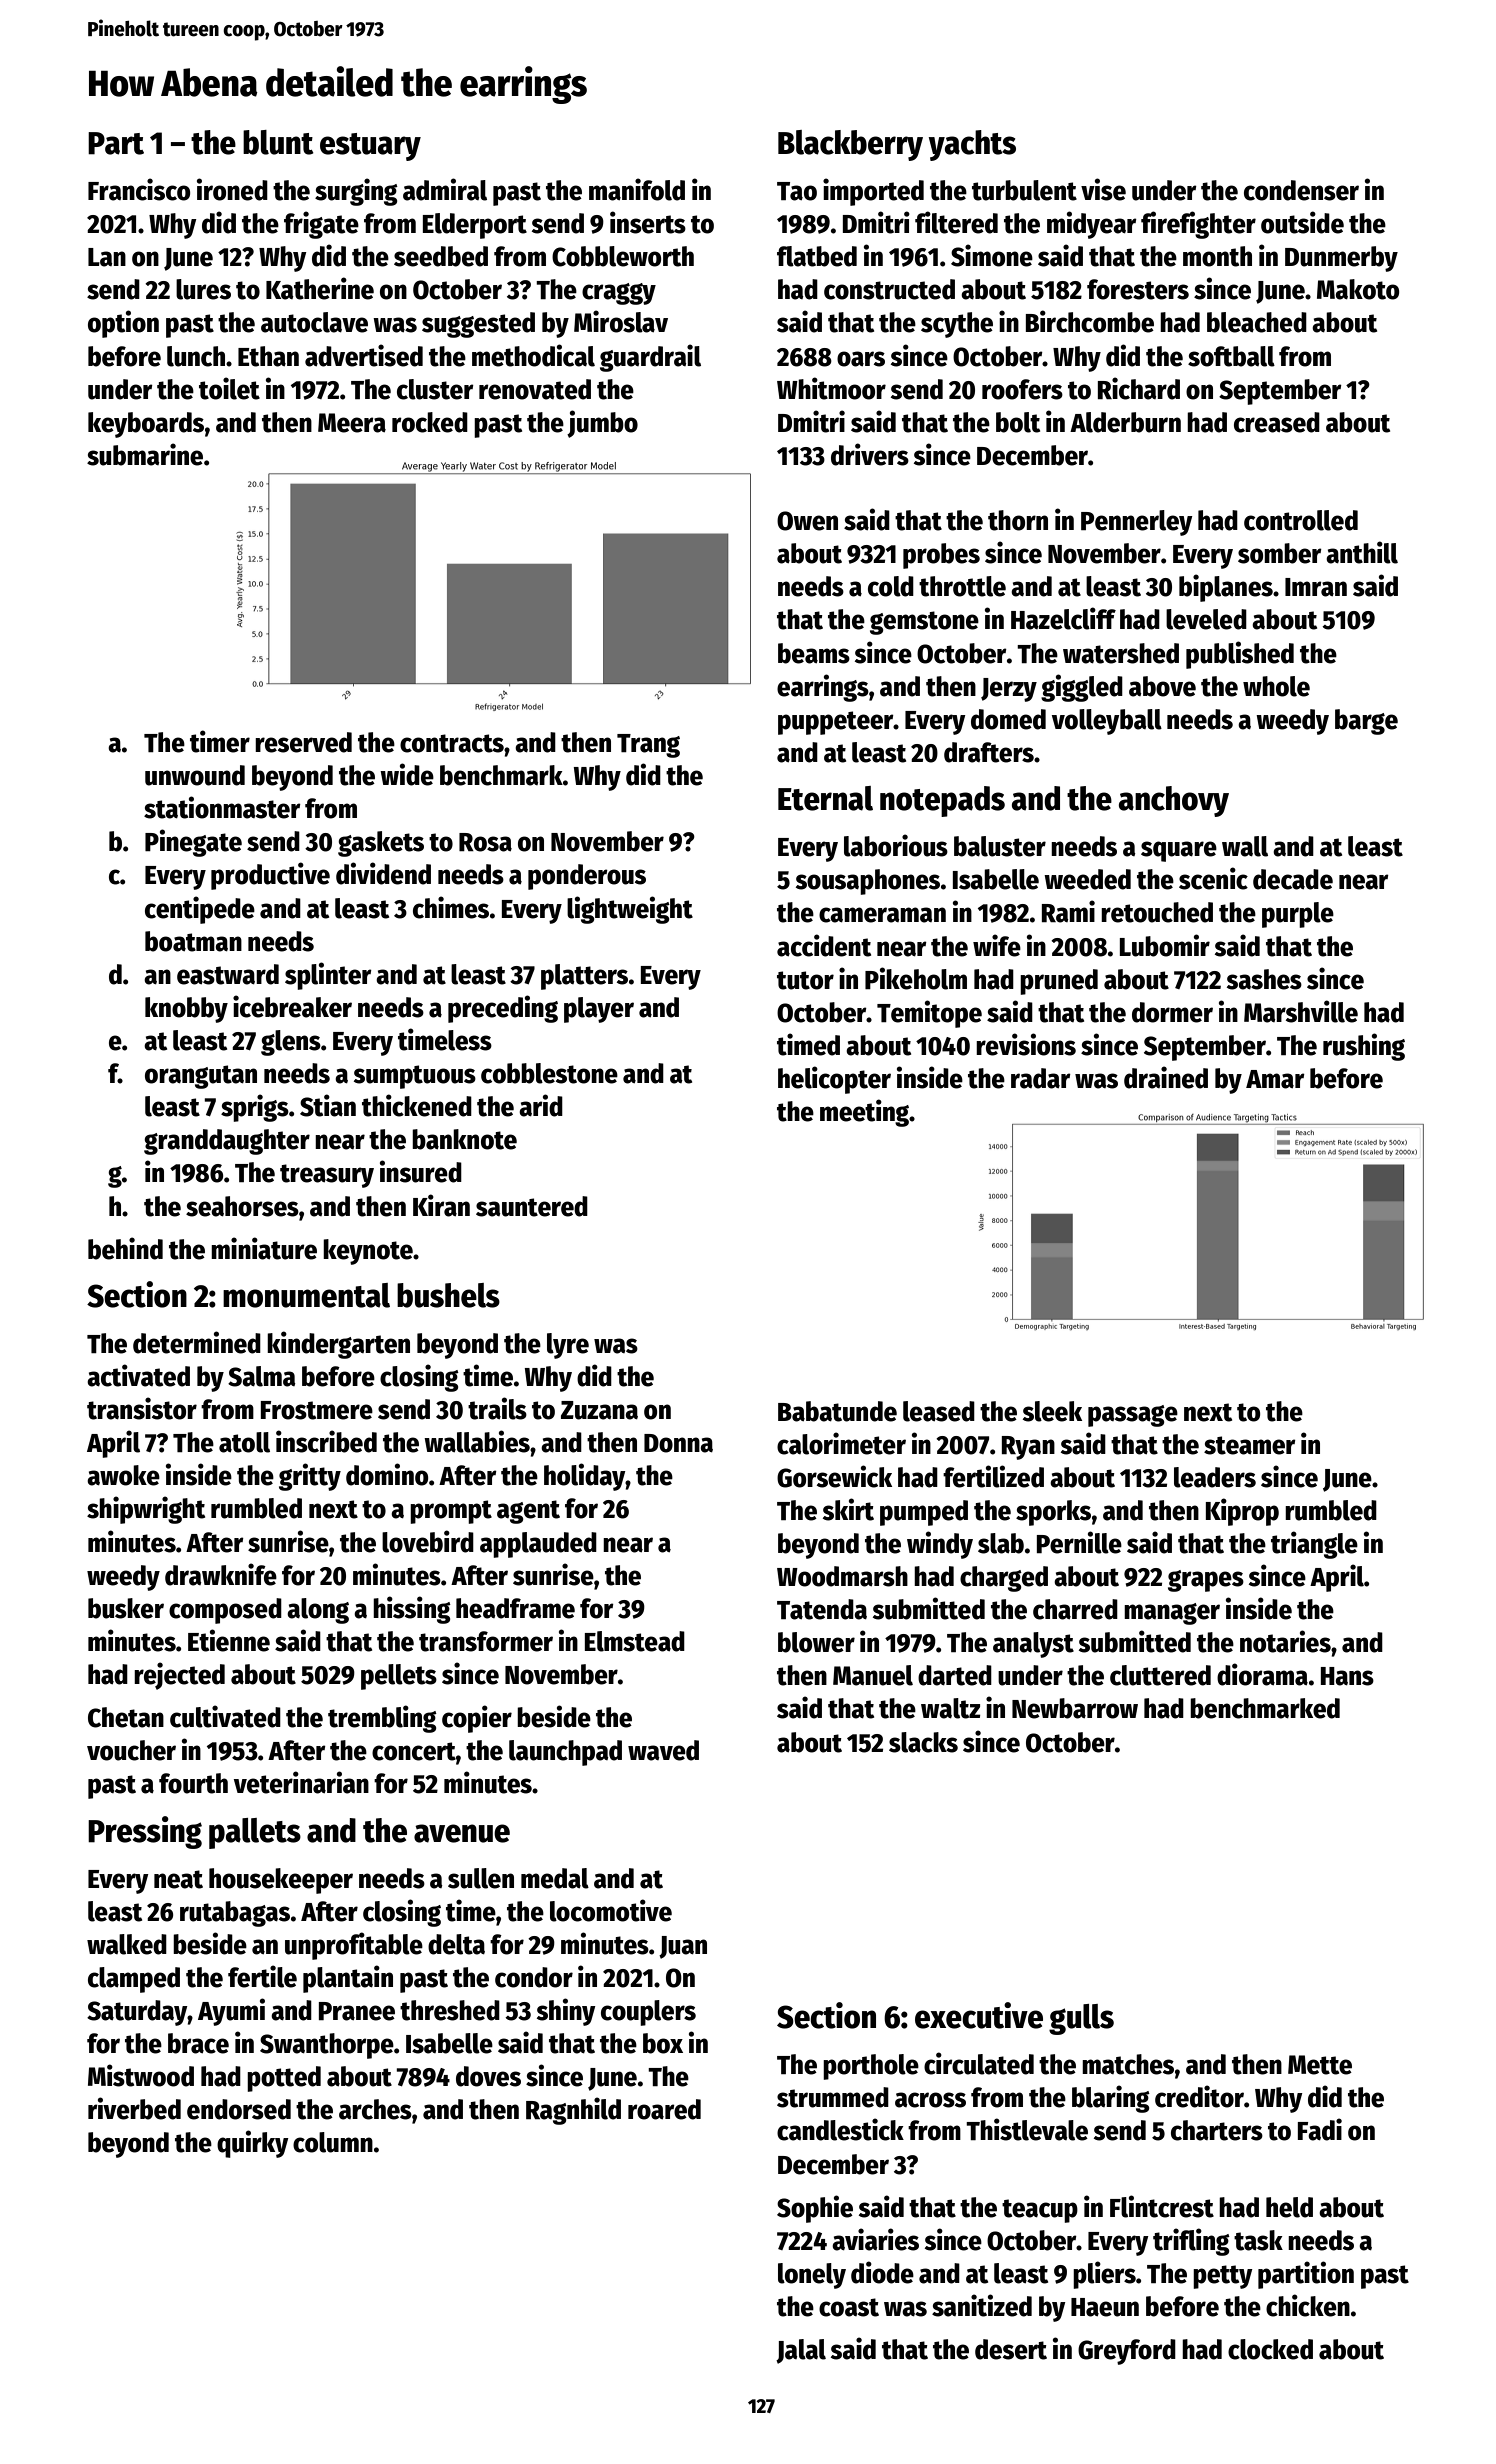 The height and width of the document is (2464, 1496). Describe the element at coordinates (317, 1410) in the document. I see `Frostmere` at that location.
